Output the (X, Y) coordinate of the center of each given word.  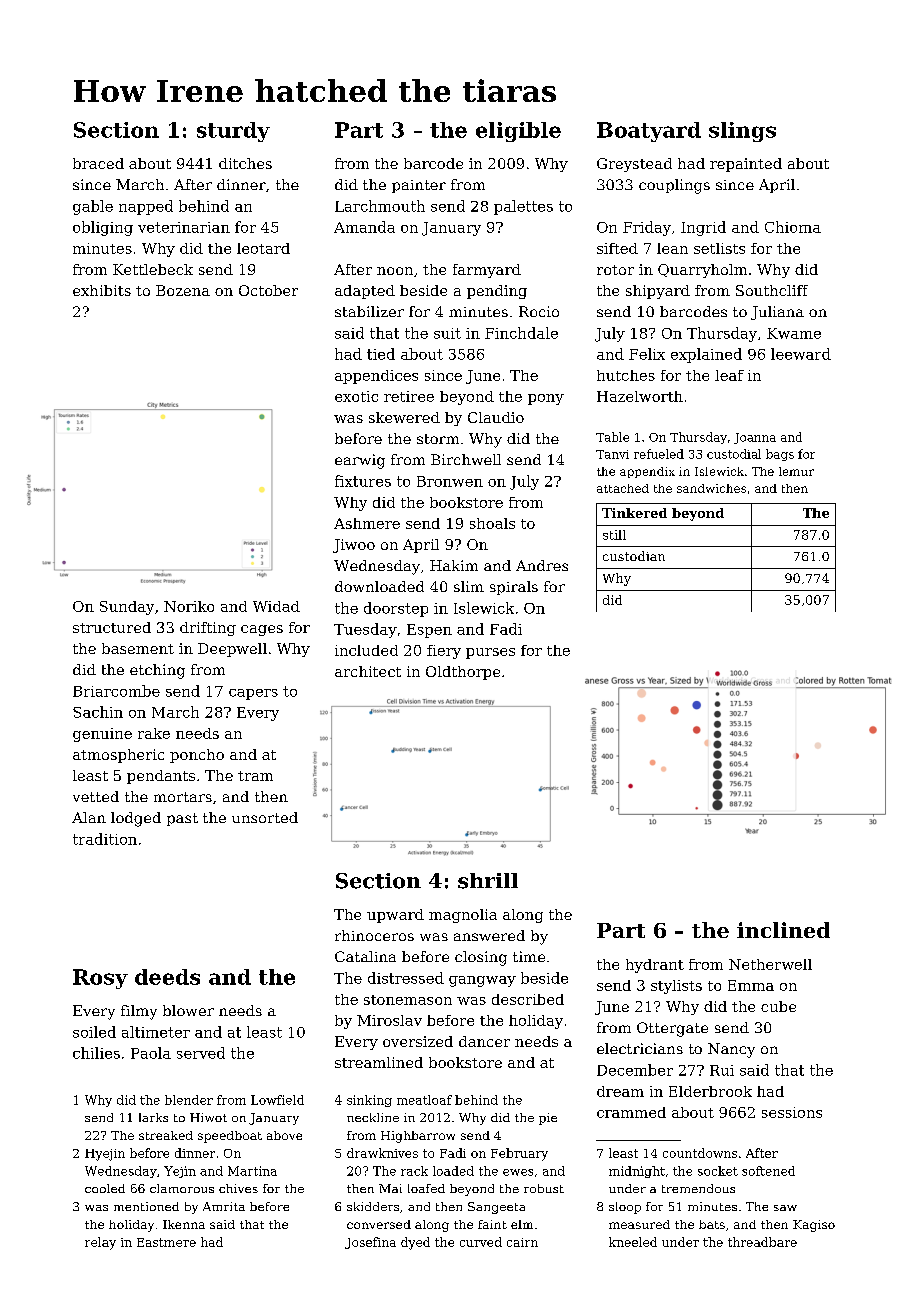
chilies (96, 1053)
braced (98, 163)
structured (112, 627)
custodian (634, 556)
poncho (197, 756)
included (366, 650)
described (528, 999)
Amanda (364, 227)
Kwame (794, 333)
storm (438, 439)
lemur (796, 471)
